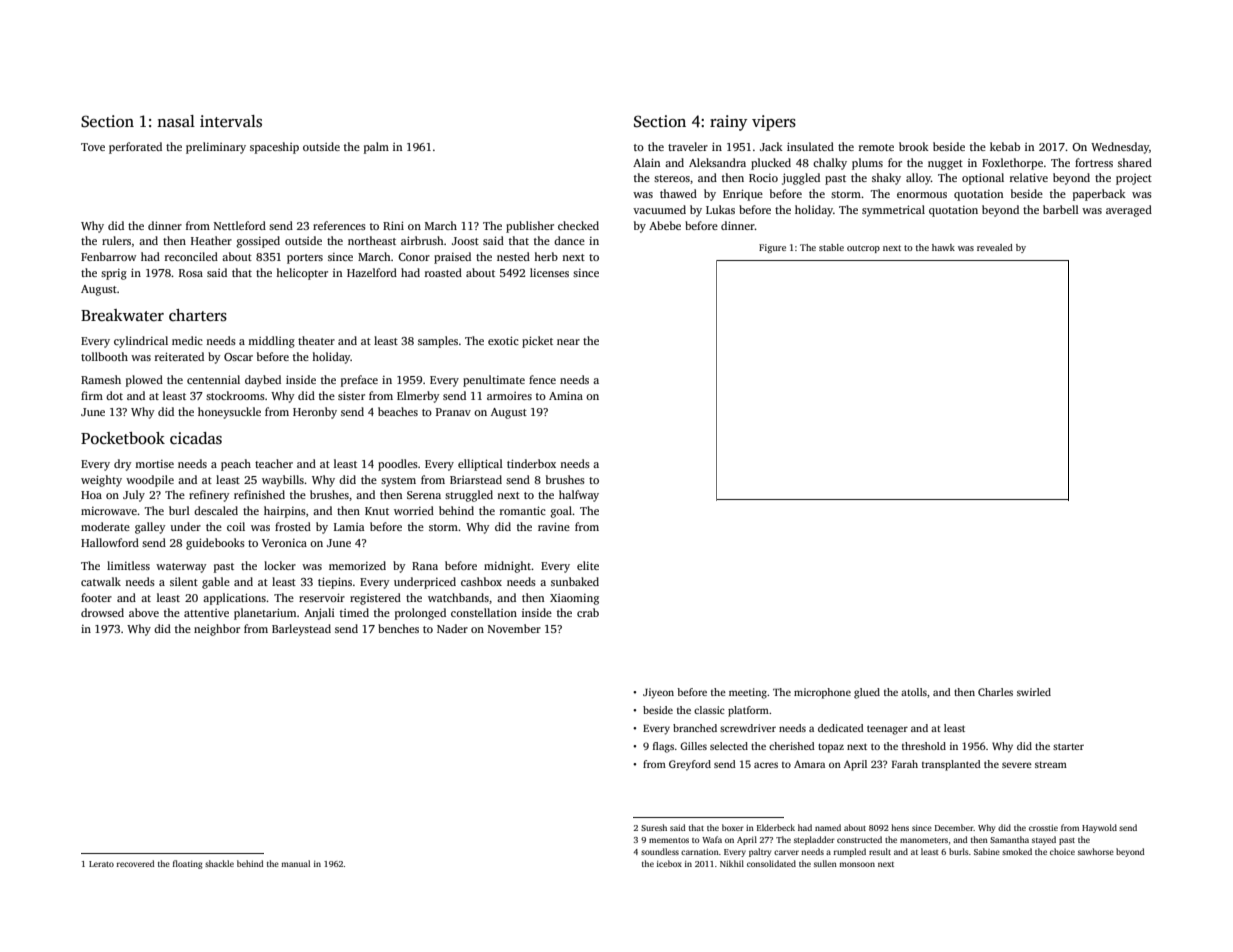 Image resolution: width=1233 pixels, height=952 pixels. What do you see at coordinates (136, 863) in the screenshot?
I see `recovered` at bounding box center [136, 863].
